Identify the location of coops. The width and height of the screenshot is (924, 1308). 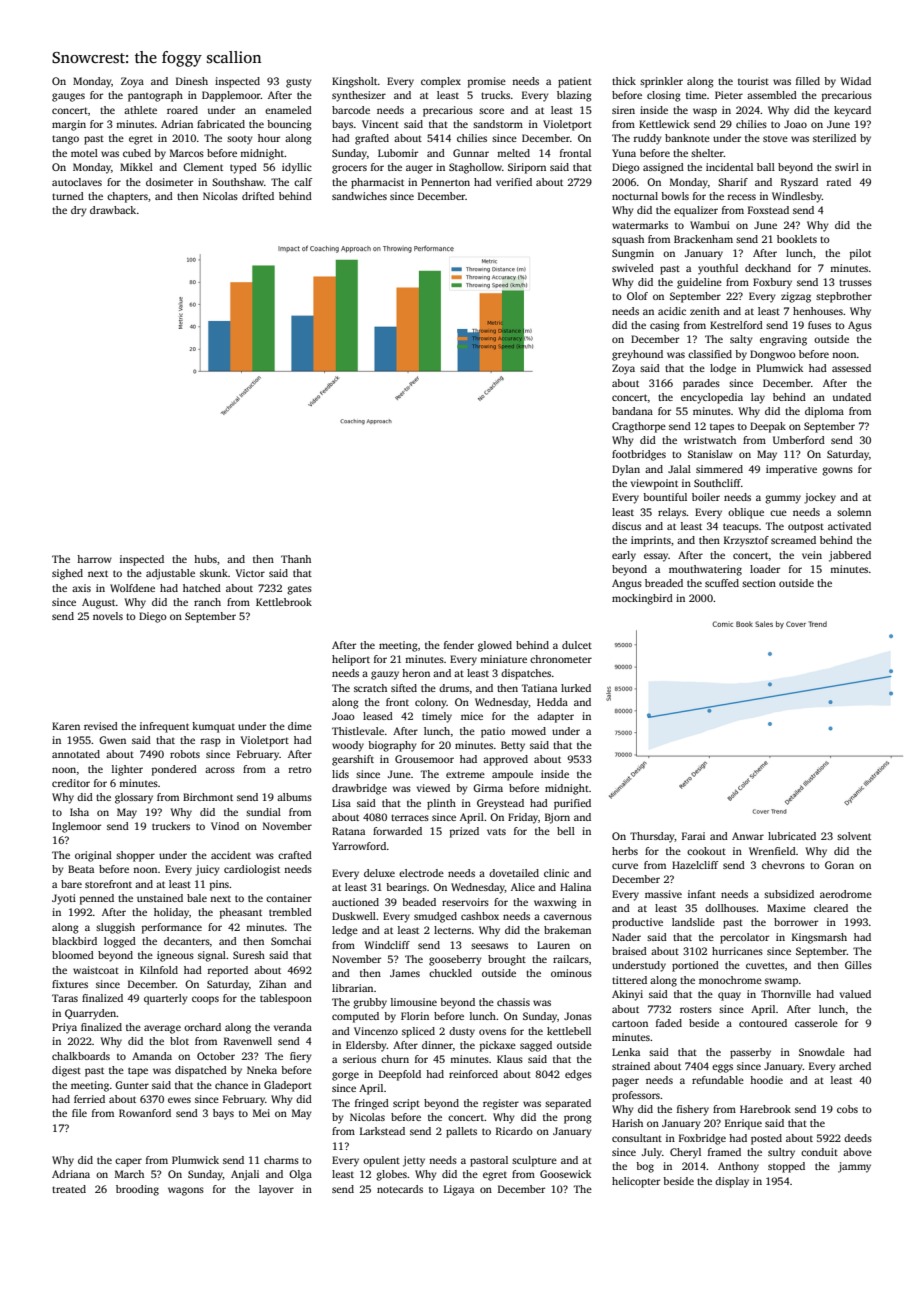
(205, 1000).
